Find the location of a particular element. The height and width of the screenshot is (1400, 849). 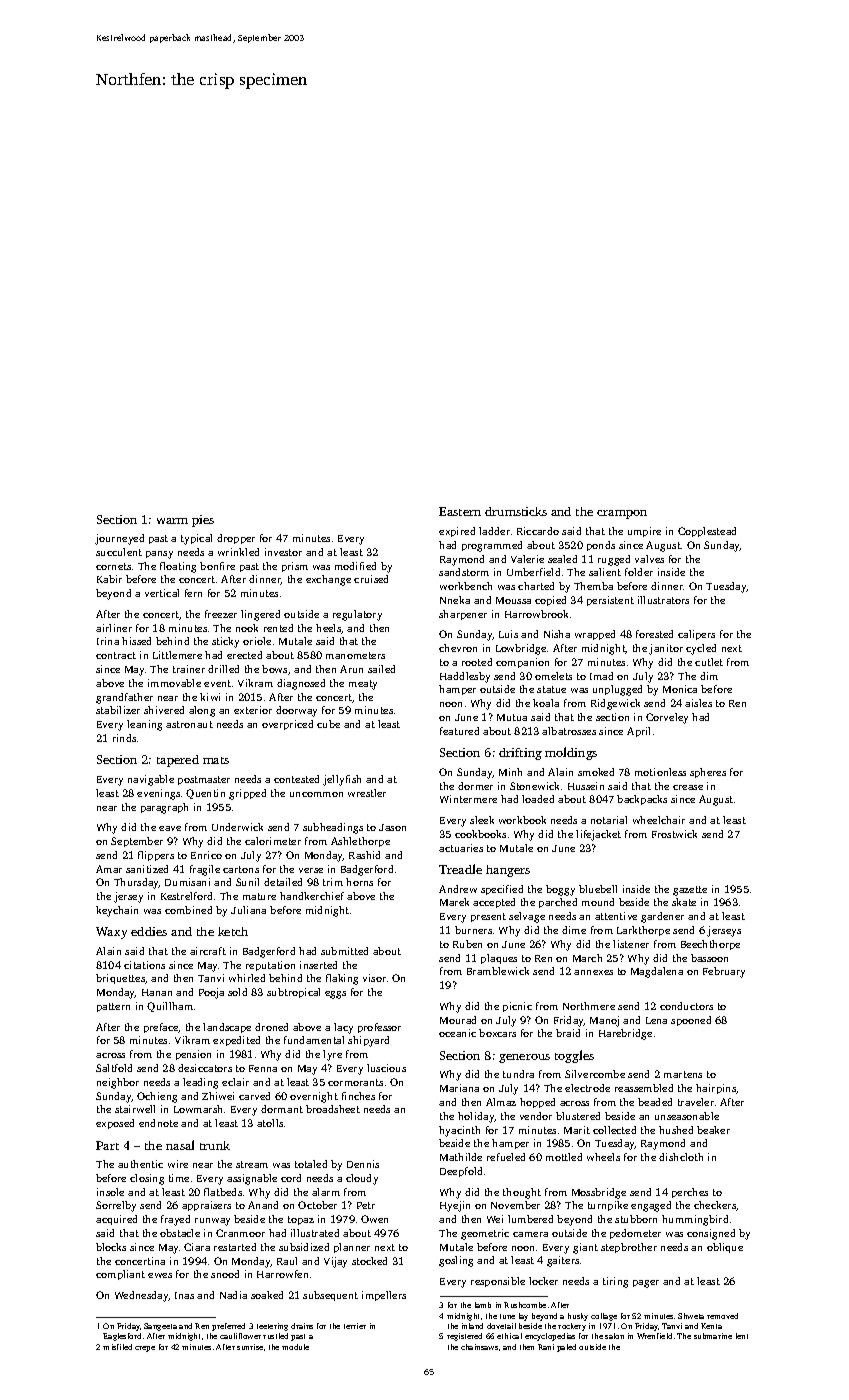

Sorrelby is located at coordinates (116, 1206).
